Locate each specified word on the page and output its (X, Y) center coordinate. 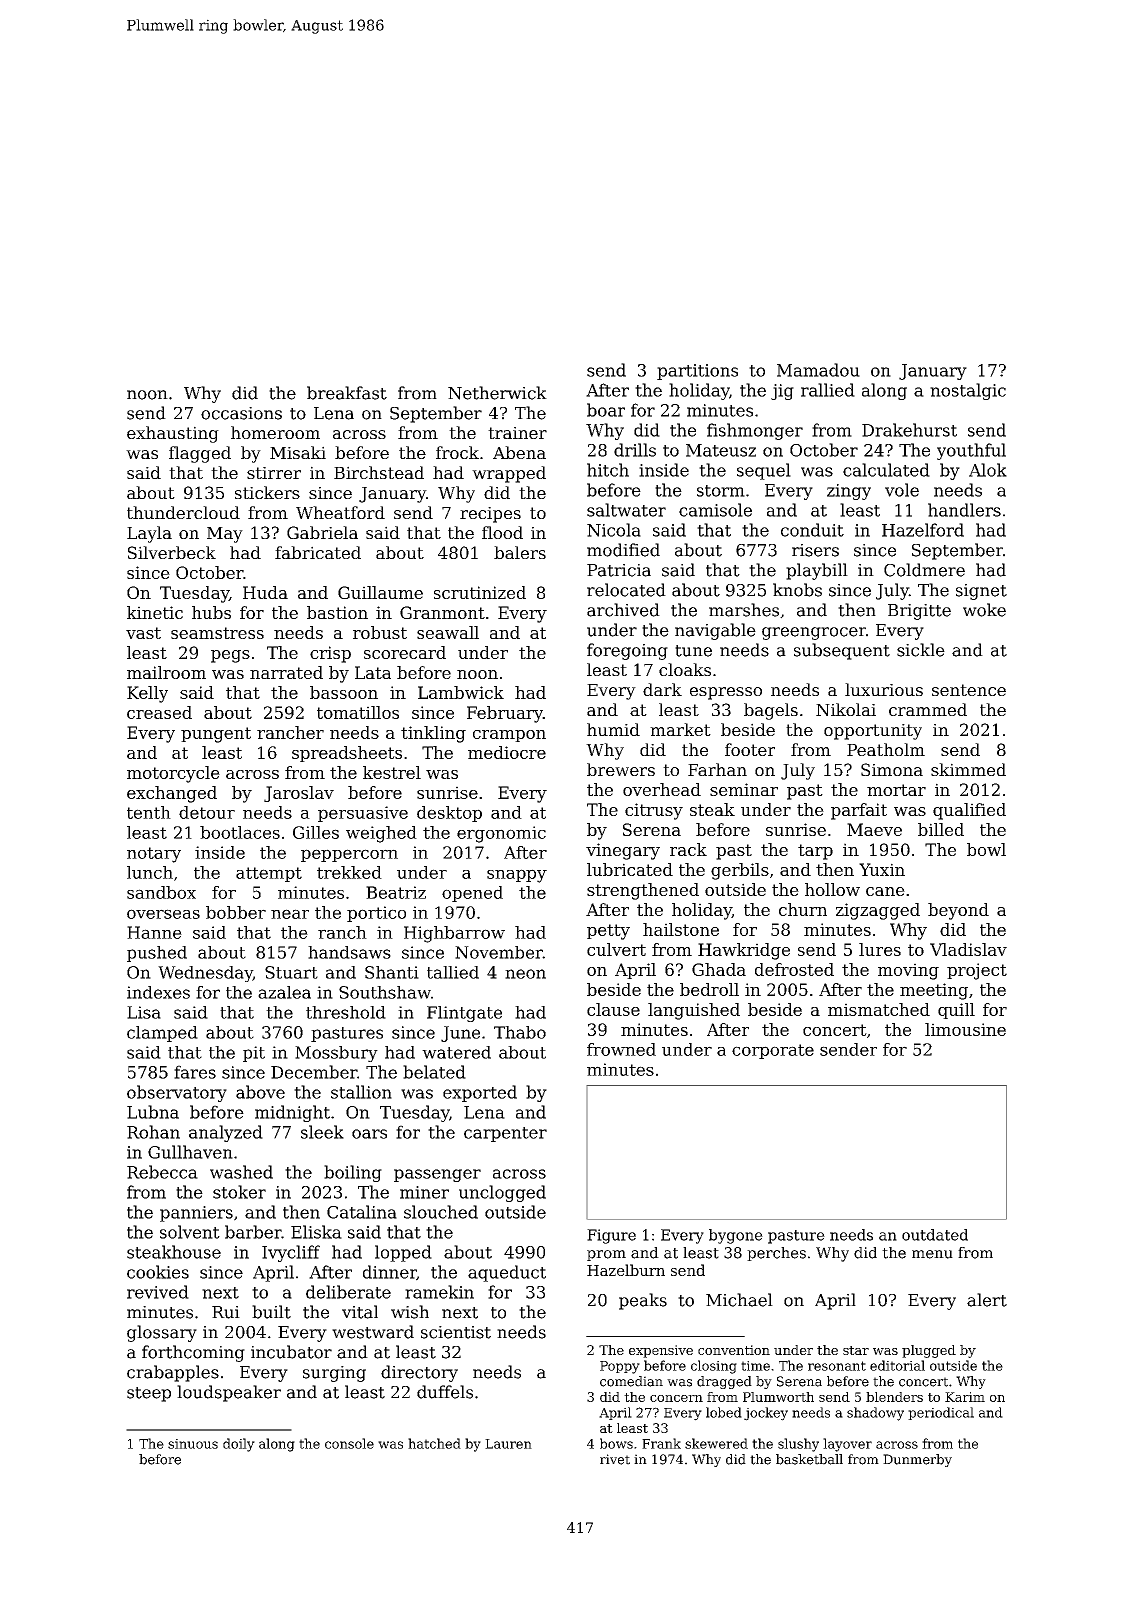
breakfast (347, 393)
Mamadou (818, 370)
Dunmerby (917, 1460)
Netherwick (497, 393)
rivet (615, 1459)
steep (149, 1394)
